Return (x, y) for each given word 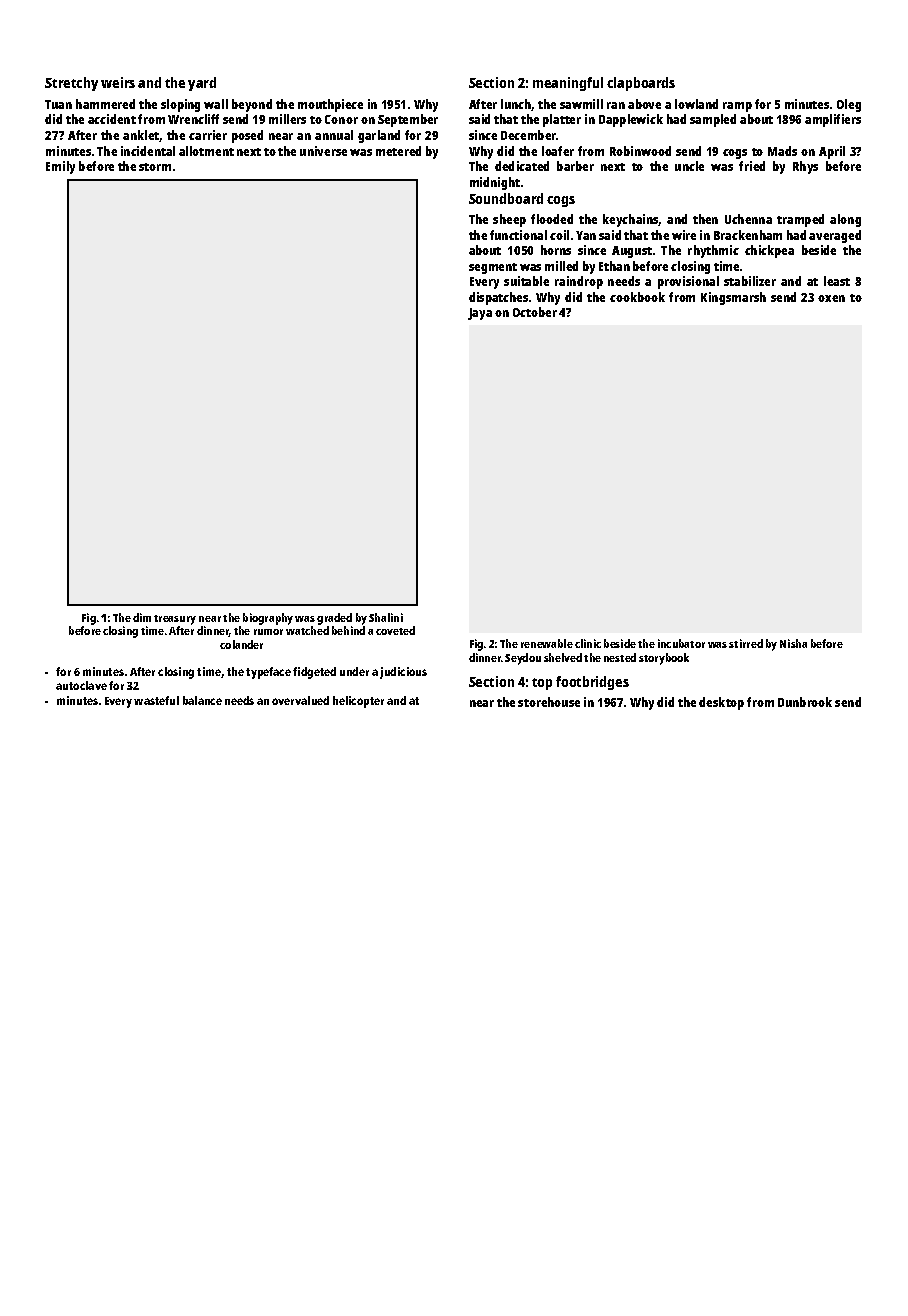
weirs (118, 82)
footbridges (592, 683)
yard (202, 84)
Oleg (849, 105)
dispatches (498, 298)
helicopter (358, 702)
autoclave (81, 685)
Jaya (480, 314)
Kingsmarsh (733, 298)
